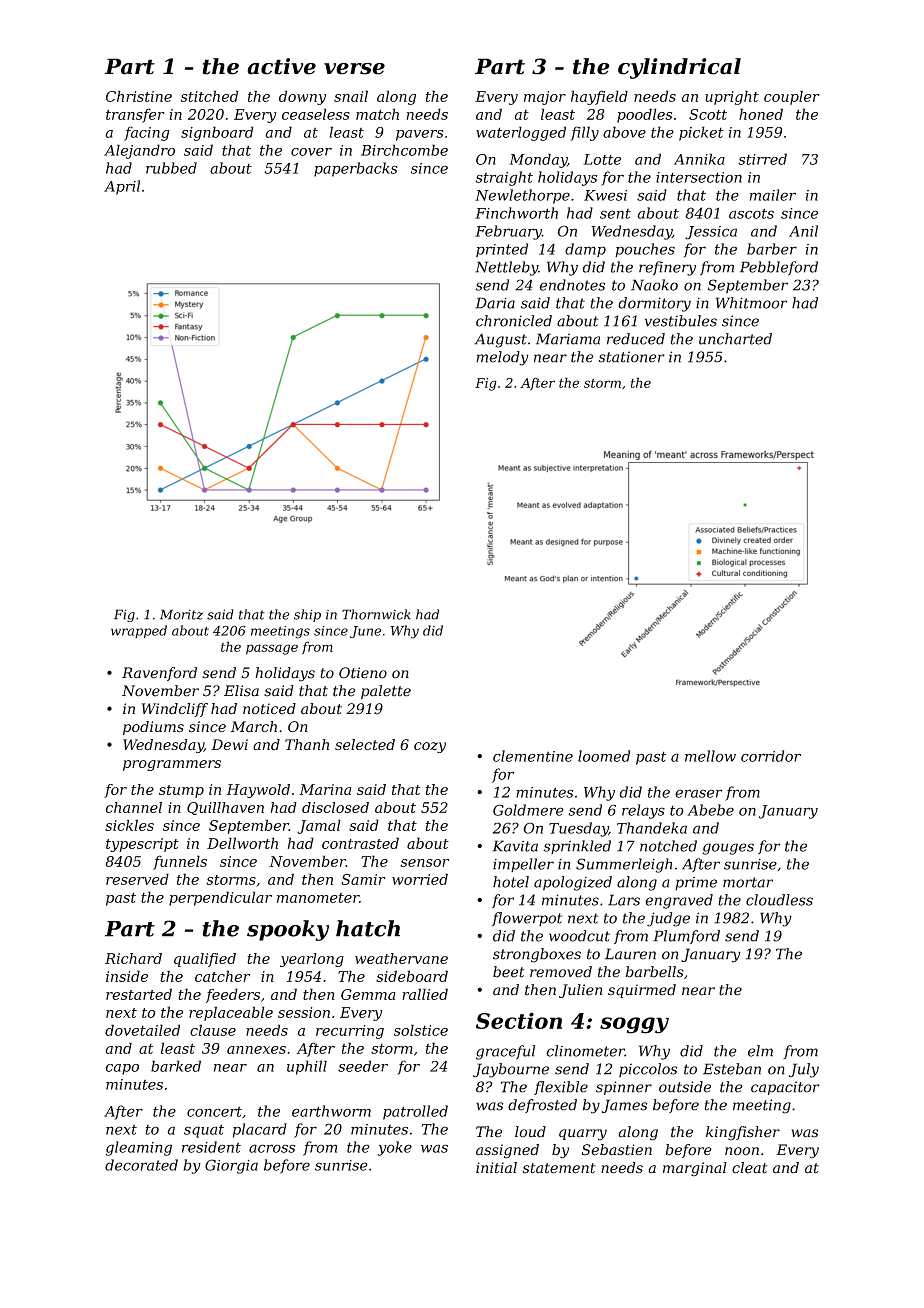 This page has height=1308, width=924. I want to click on active, so click(281, 66).
